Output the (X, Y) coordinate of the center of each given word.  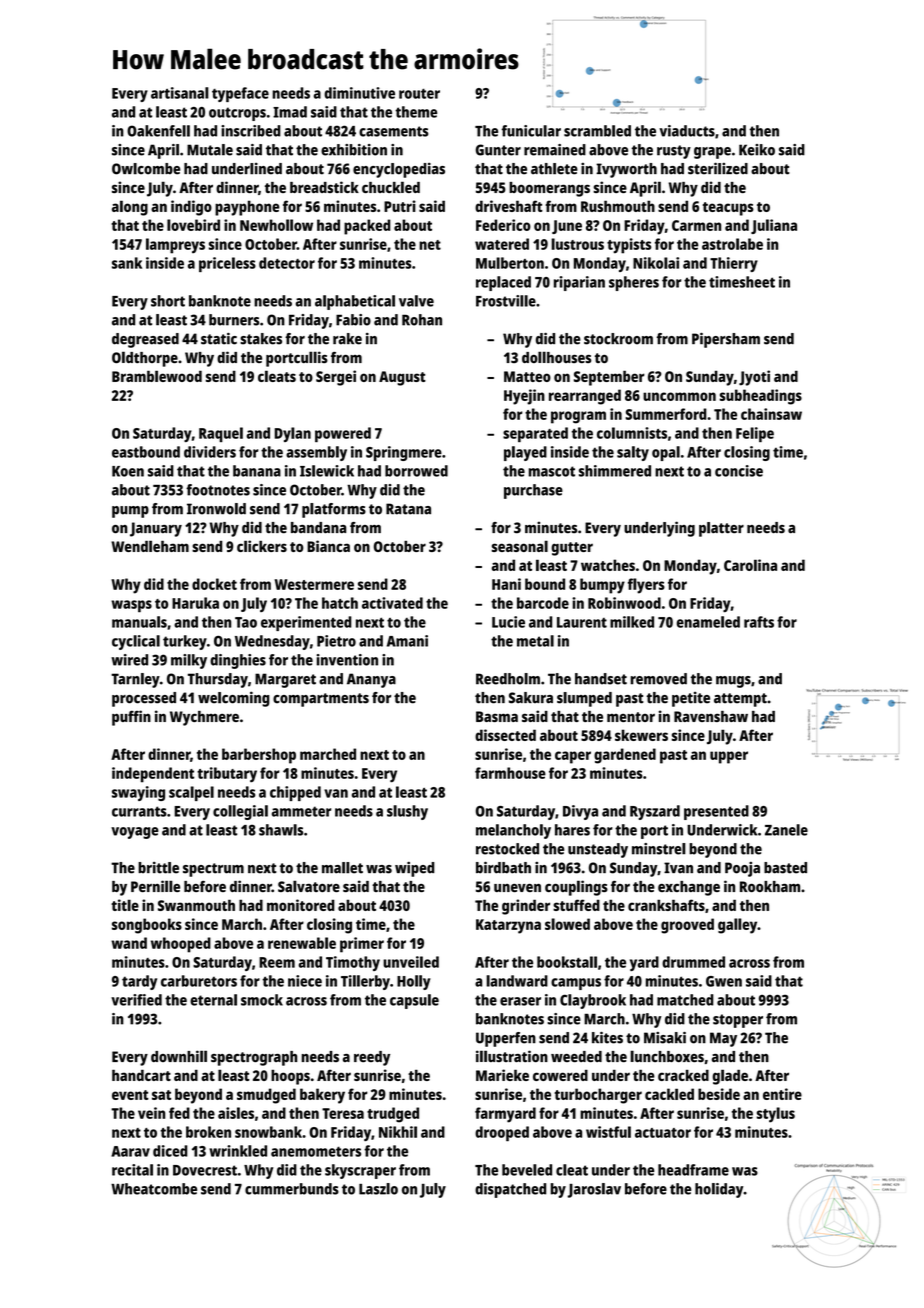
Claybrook (593, 1001)
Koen (128, 471)
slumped (584, 699)
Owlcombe (146, 169)
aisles (236, 1113)
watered (502, 244)
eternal (213, 1000)
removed (658, 679)
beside (719, 1094)
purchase (533, 491)
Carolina (750, 565)
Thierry (734, 264)
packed (367, 227)
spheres (634, 283)
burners (234, 320)
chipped (295, 793)
